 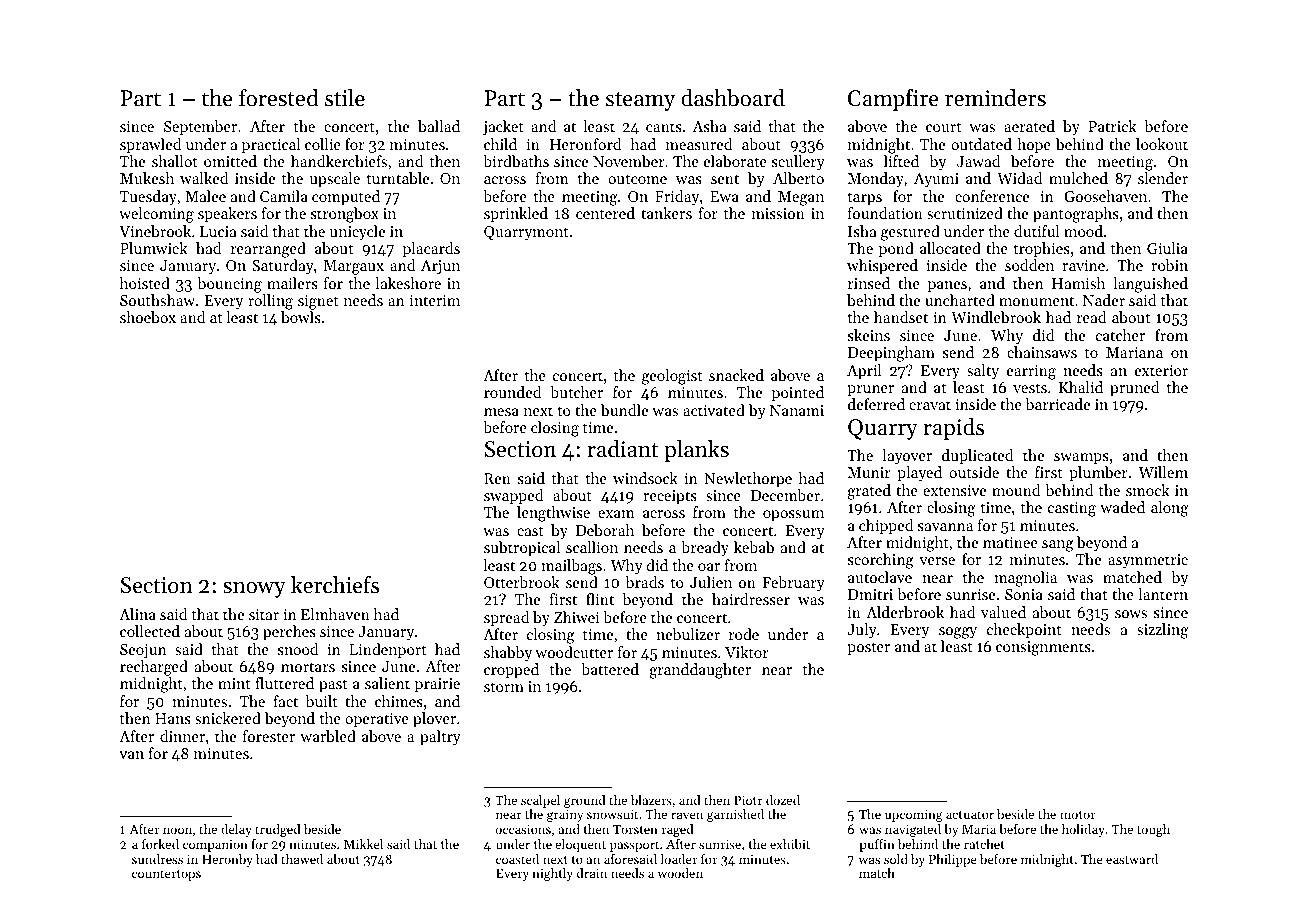 I want to click on handset, so click(x=901, y=317).
